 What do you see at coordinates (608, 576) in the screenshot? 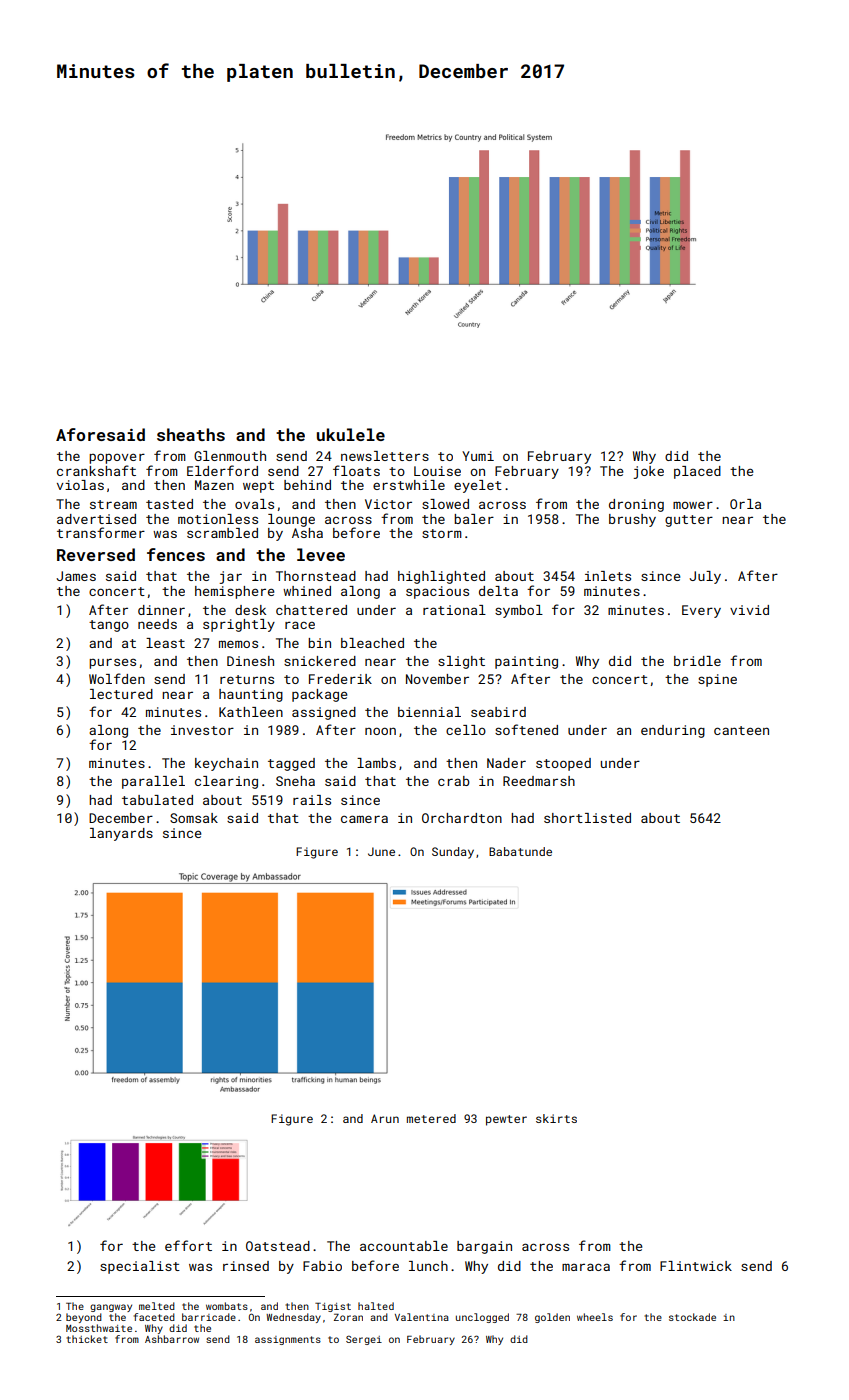
I see `inlets` at bounding box center [608, 576].
